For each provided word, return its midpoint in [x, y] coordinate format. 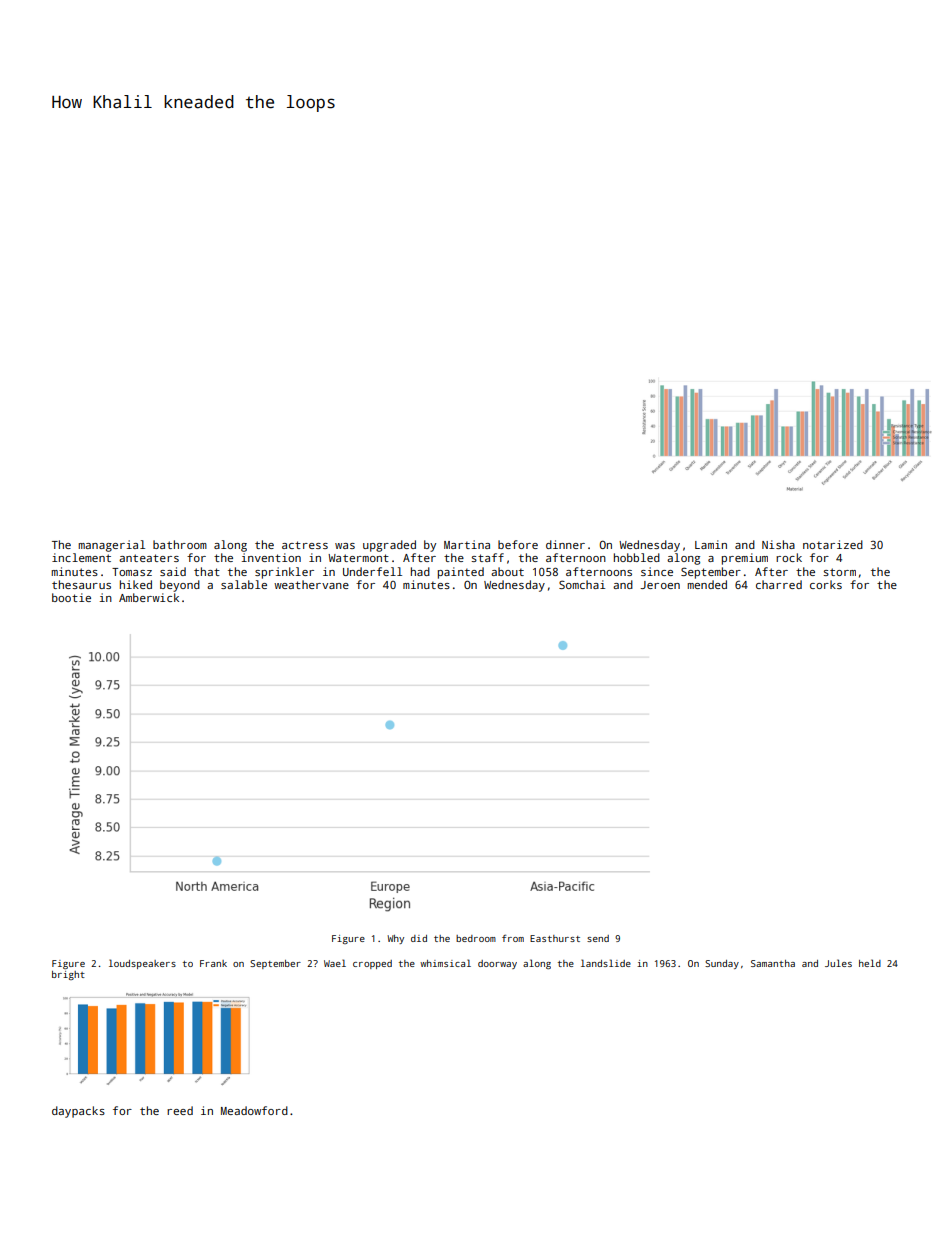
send [598, 938]
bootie [71, 597]
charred [779, 584]
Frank [213, 963]
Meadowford [254, 1110]
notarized [833, 544]
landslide [606, 963]
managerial [111, 546]
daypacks [78, 1112]
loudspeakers [142, 964]
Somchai [582, 584]
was [345, 546]
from [513, 938]
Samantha [773, 963]
